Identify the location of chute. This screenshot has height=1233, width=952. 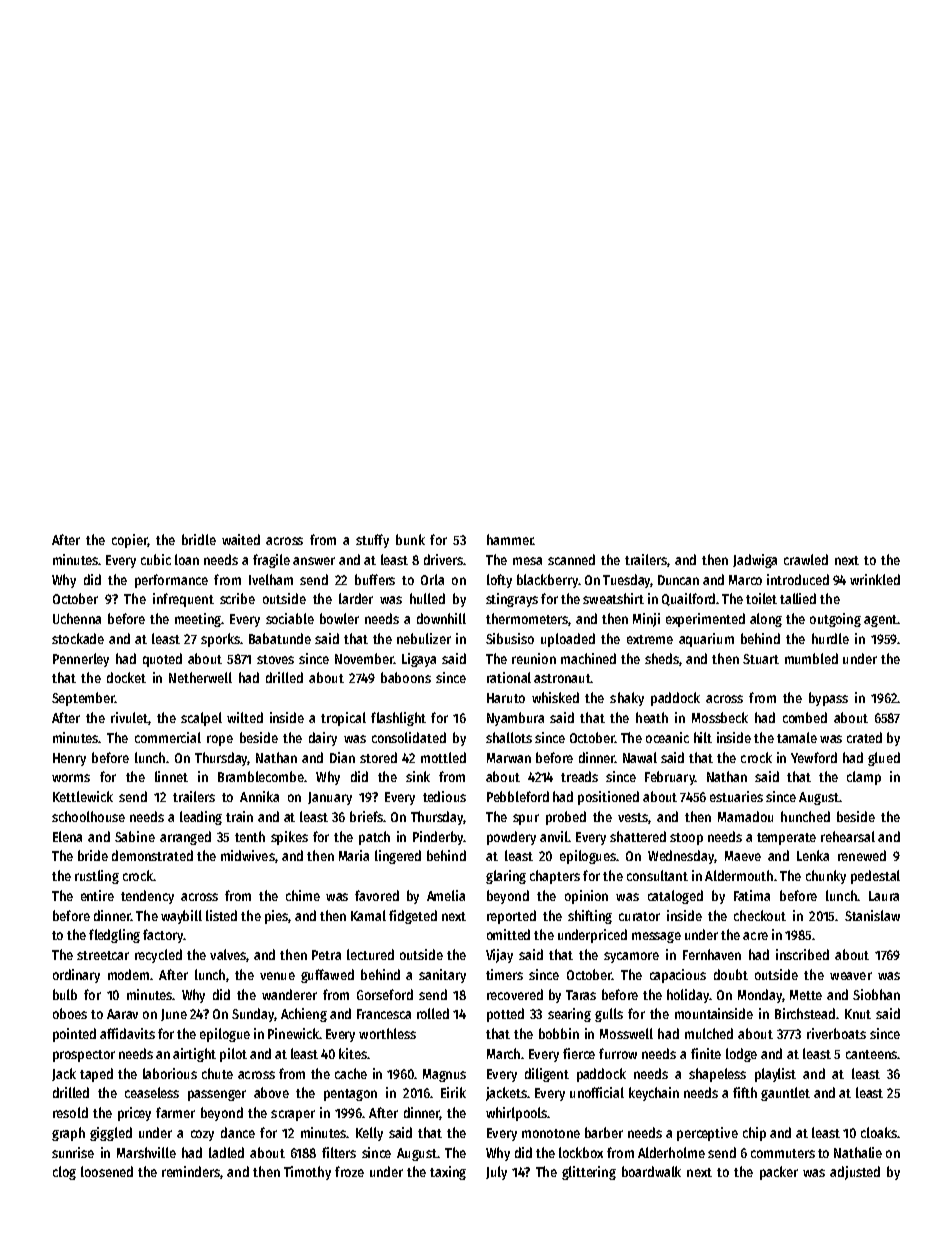
(217, 1073).
